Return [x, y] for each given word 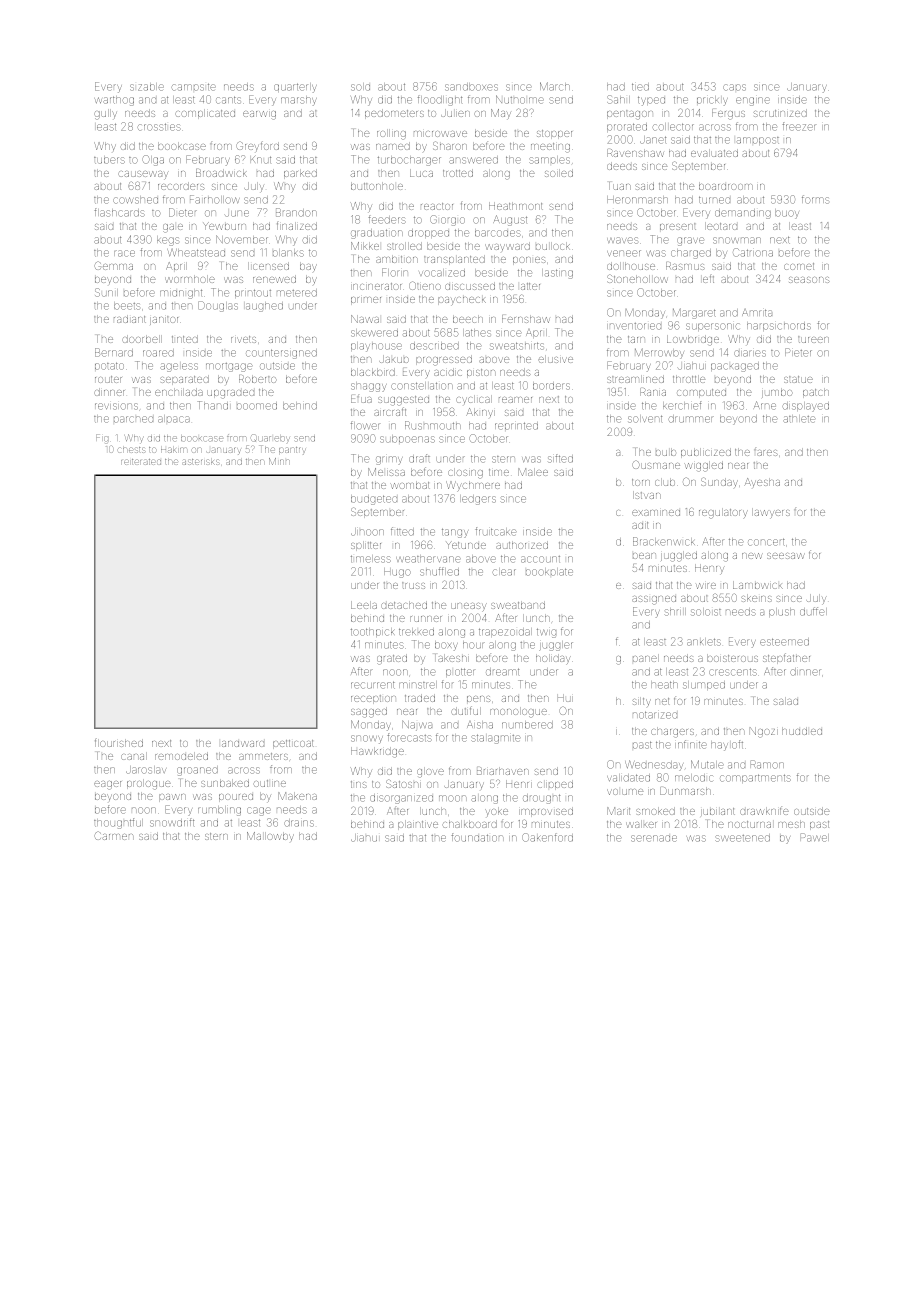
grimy [389, 460]
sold [360, 87]
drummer [691, 419]
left [708, 279]
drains [299, 823]
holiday [553, 659]
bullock [553, 246]
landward [243, 744]
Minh [279, 461]
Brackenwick [664, 541]
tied [640, 87]
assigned [654, 600]
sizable [147, 87]
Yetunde [466, 545]
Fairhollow [215, 199]
